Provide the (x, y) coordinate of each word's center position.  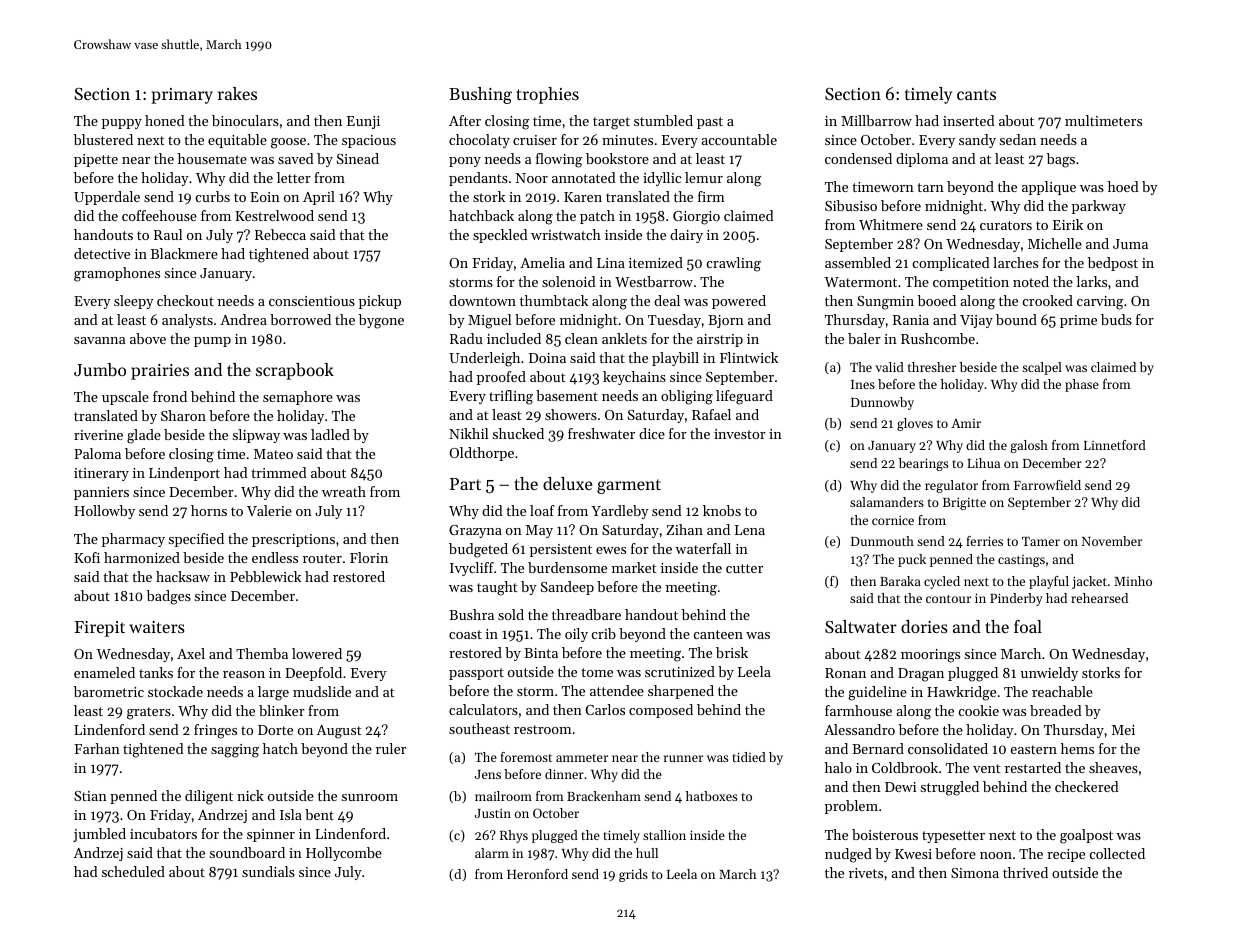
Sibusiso (851, 205)
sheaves (1113, 767)
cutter (744, 568)
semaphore (298, 398)
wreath (344, 491)
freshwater (601, 433)
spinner (271, 835)
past (710, 123)
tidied (749, 757)
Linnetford (1115, 445)
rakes (237, 93)
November (1112, 541)
